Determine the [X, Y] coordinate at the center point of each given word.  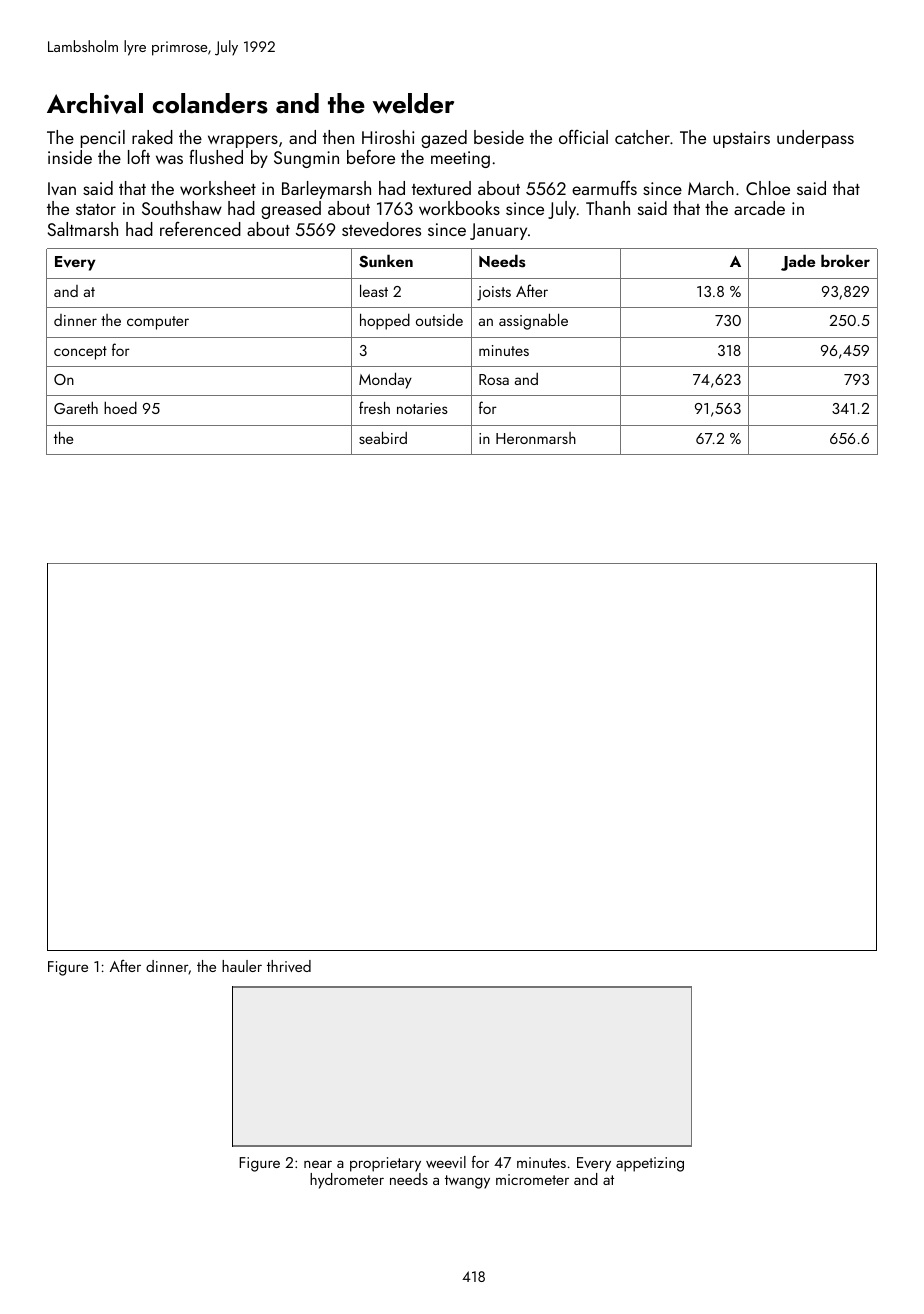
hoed [120, 408]
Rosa [494, 379]
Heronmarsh [536, 438]
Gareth [76, 408]
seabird [383, 437]
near [318, 1164]
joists [494, 293]
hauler [242, 966]
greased [291, 210]
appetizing [650, 1164]
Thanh [608, 208]
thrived [289, 966]
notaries [422, 408]
